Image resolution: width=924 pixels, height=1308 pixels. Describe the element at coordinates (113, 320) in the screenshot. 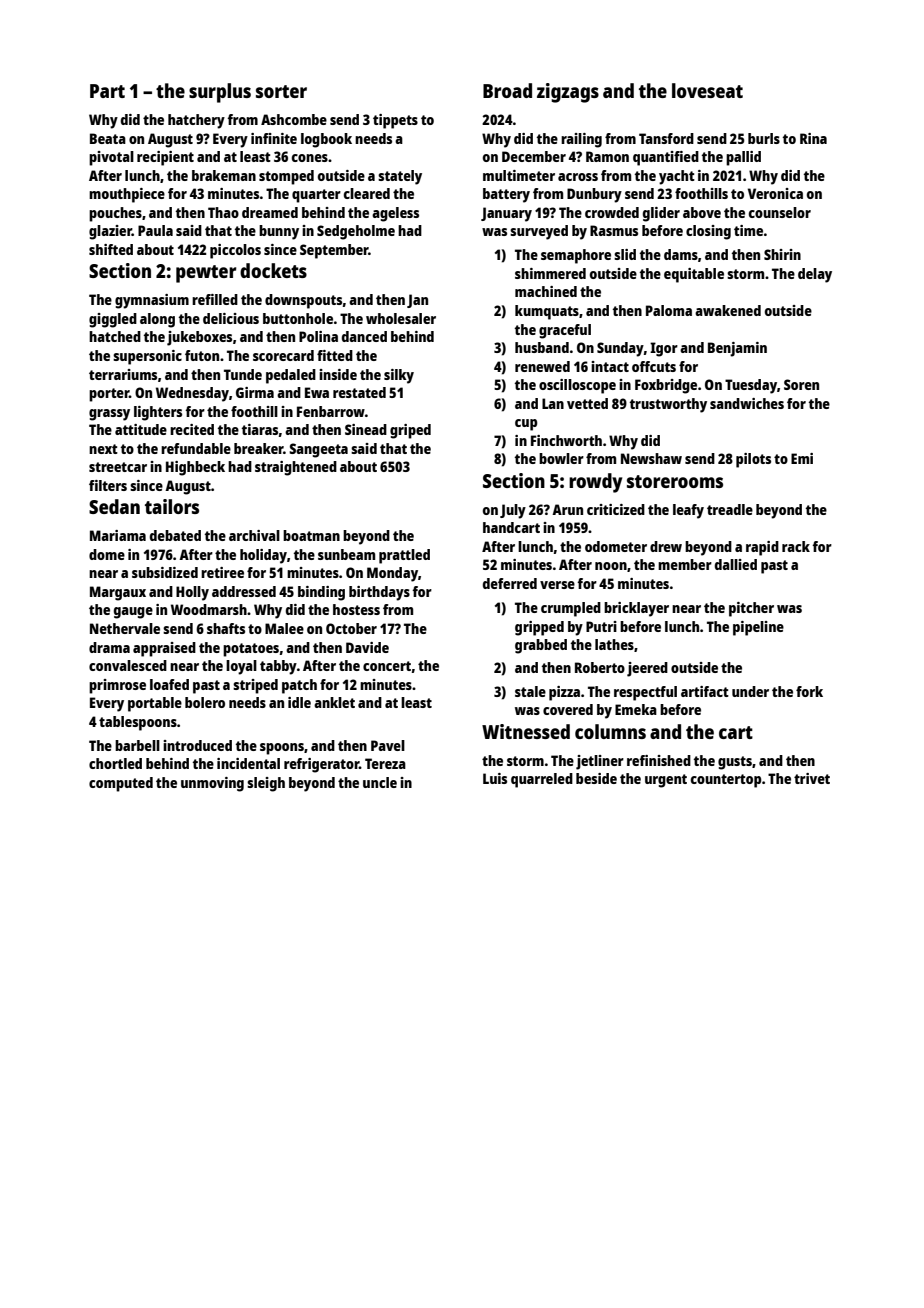

I see `giggled` at that location.
